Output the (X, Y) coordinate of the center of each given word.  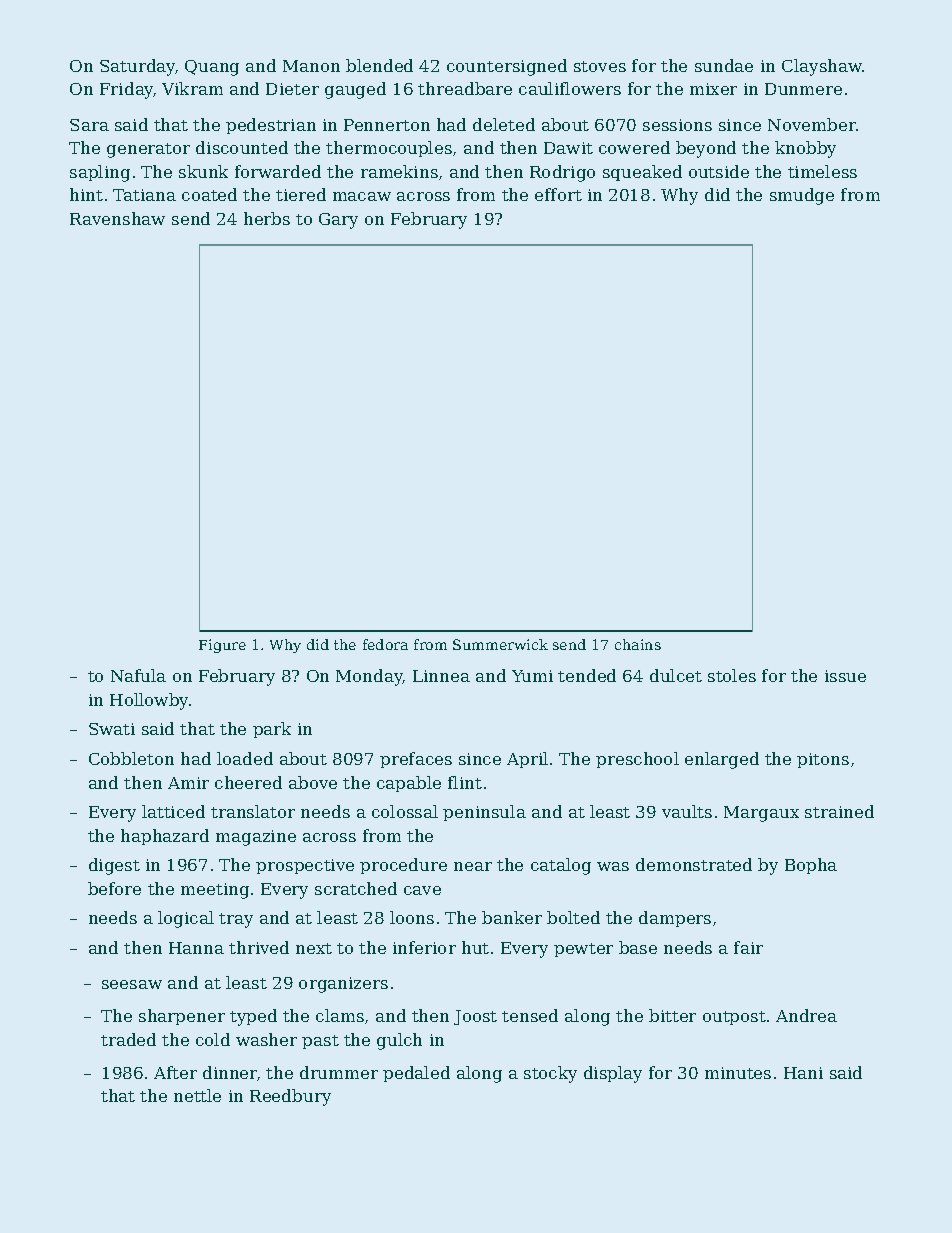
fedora (385, 644)
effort (558, 194)
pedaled (416, 1074)
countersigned (507, 67)
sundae (724, 65)
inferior (424, 947)
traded (128, 1039)
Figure (222, 646)
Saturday (138, 67)
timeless (822, 171)
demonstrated (694, 864)
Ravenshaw (117, 218)
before (114, 888)
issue (845, 676)
